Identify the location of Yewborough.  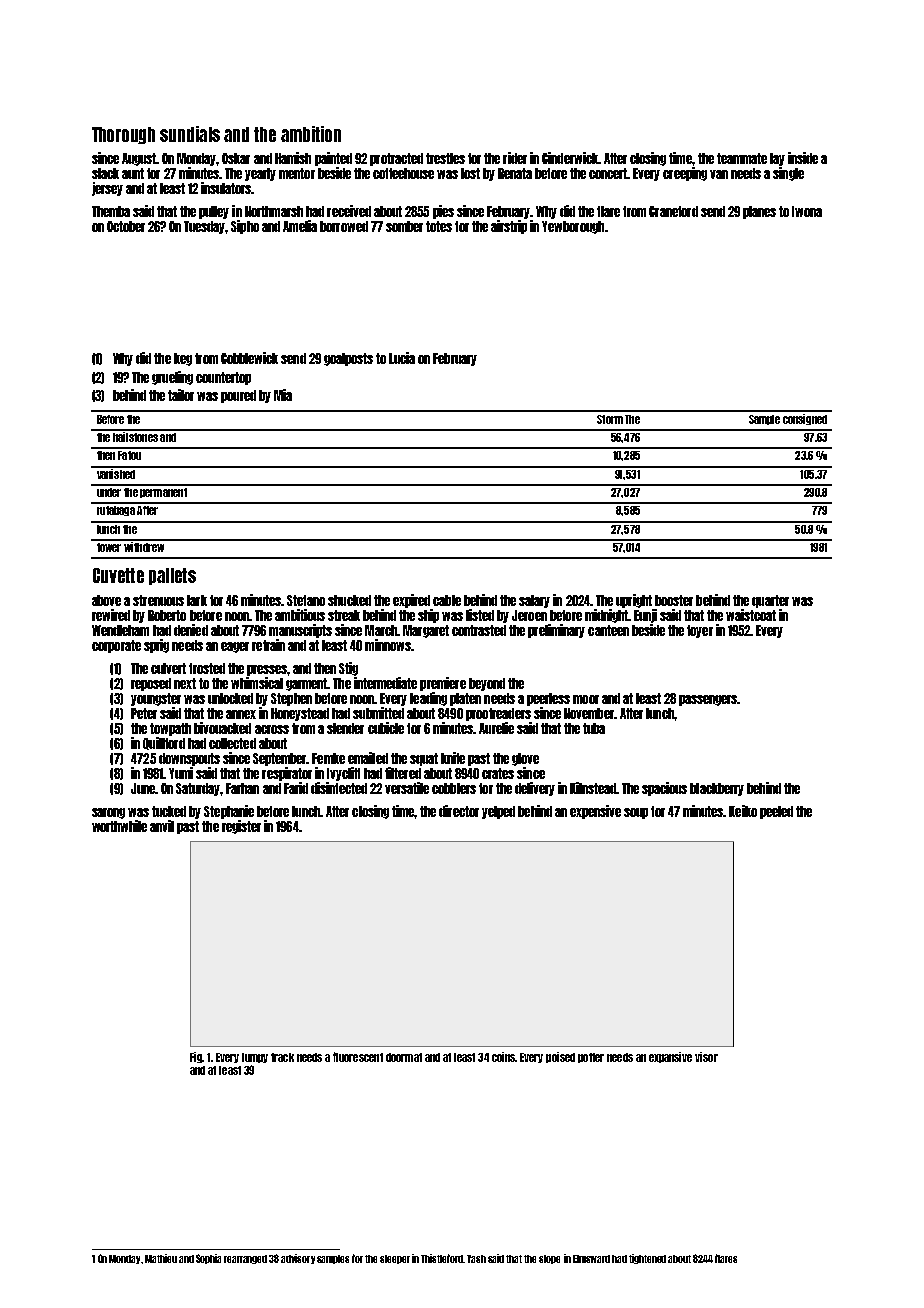
(573, 227).
